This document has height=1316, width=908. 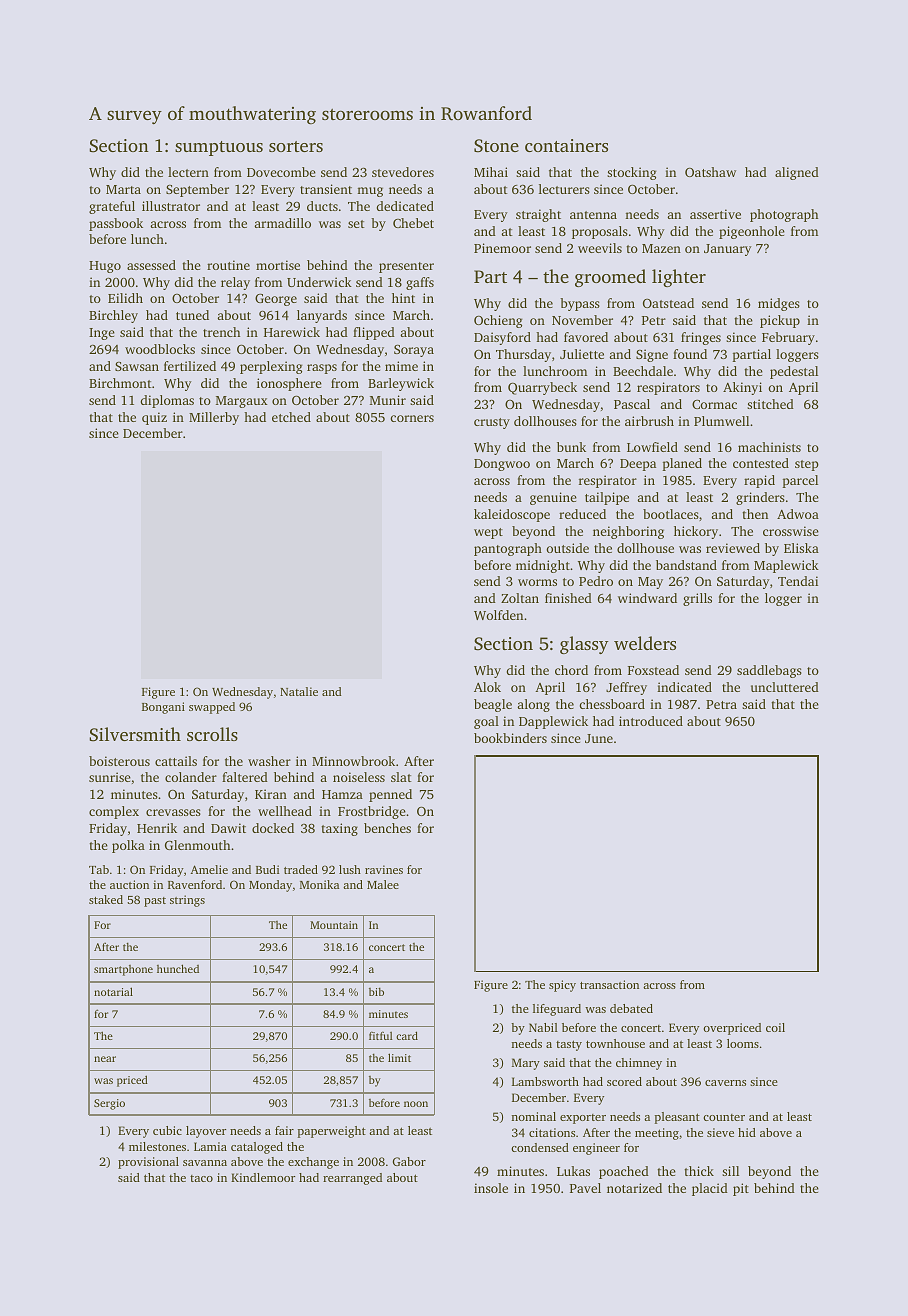 I want to click on sorters, so click(x=296, y=146).
